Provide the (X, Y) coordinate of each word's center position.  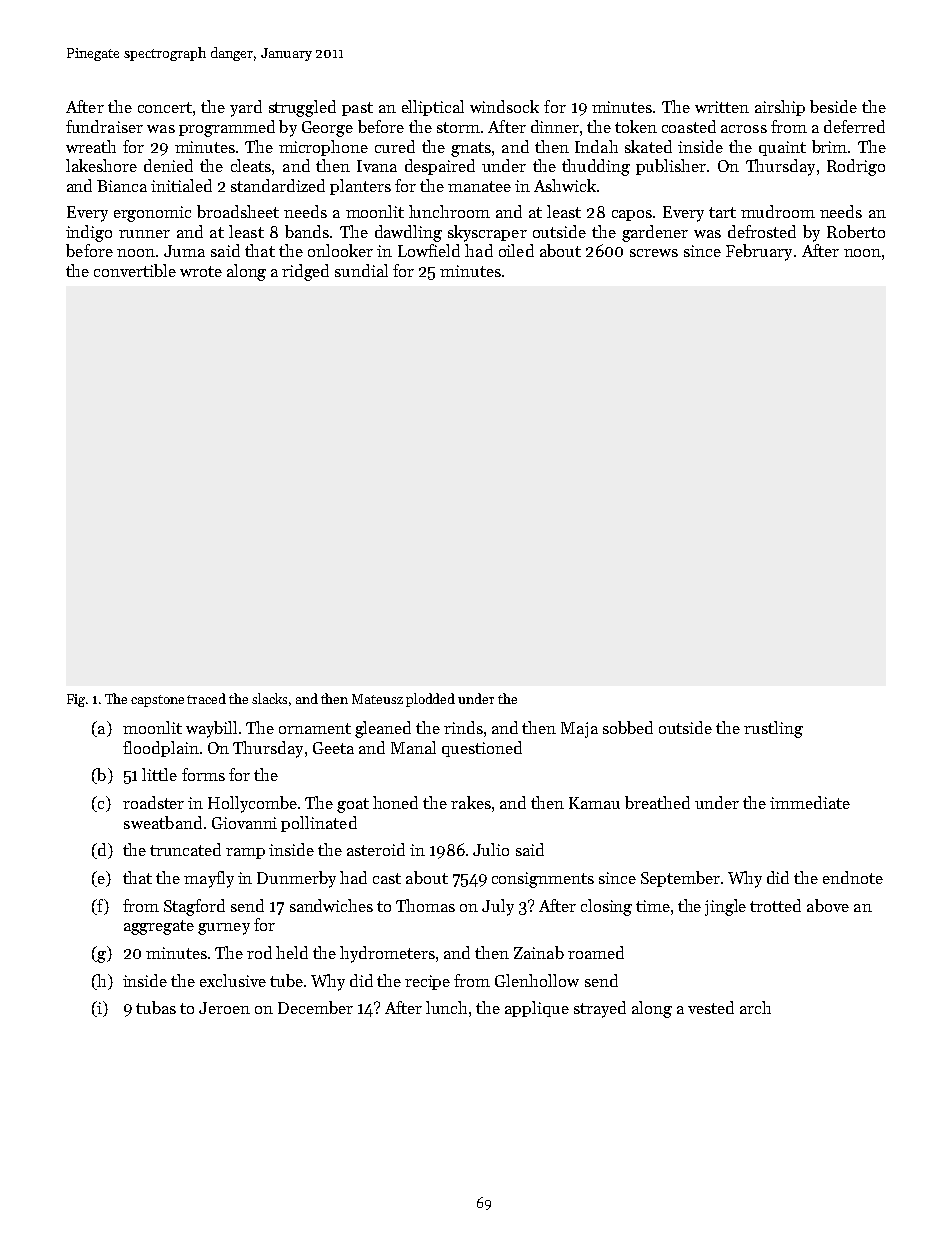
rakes (471, 802)
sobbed (628, 727)
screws (654, 253)
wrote (201, 271)
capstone (157, 701)
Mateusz (377, 699)
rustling (773, 729)
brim (829, 146)
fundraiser (104, 126)
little (159, 774)
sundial (361, 270)
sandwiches (331, 905)
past (357, 109)
